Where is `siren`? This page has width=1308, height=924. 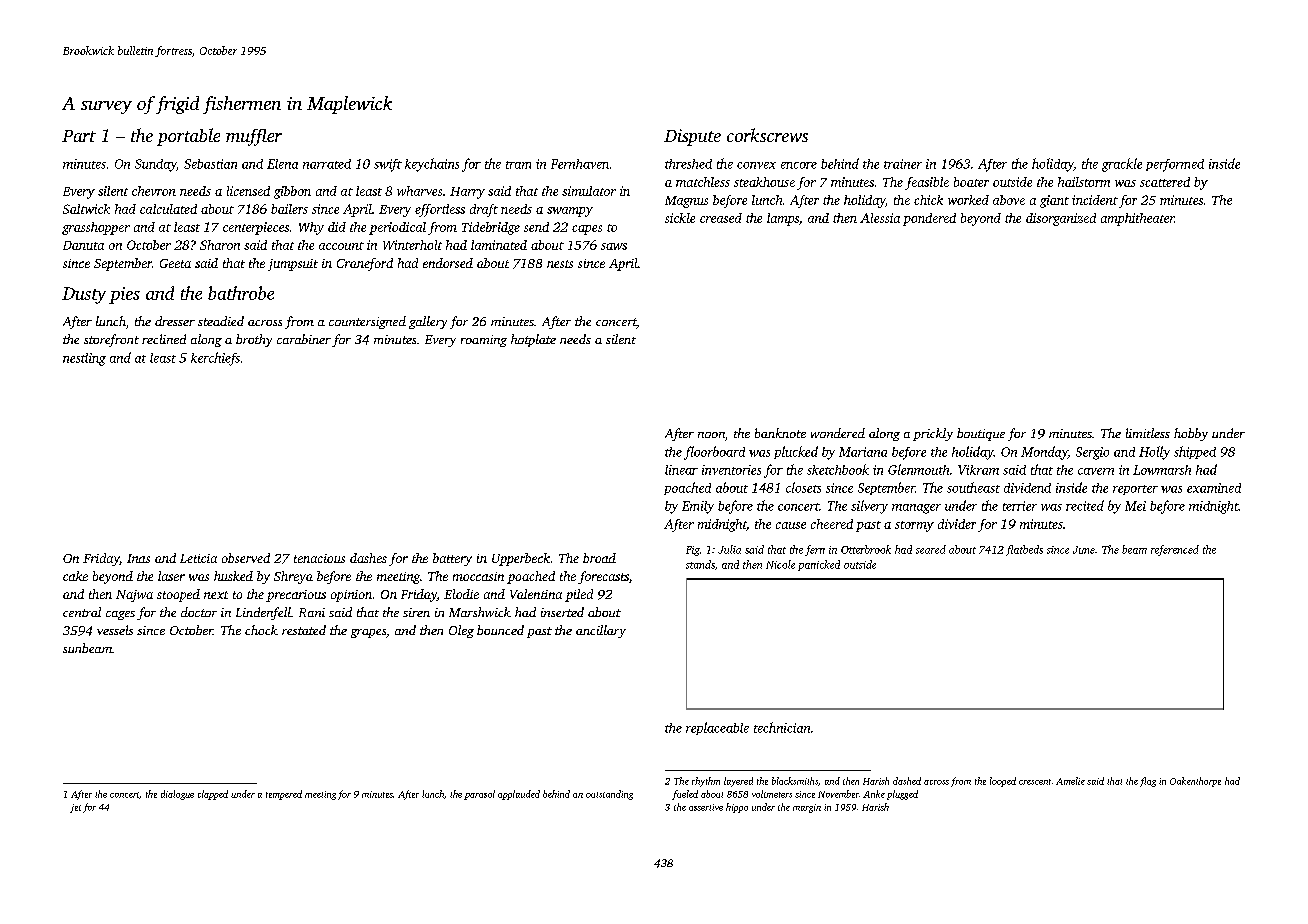
siren is located at coordinates (416, 612).
